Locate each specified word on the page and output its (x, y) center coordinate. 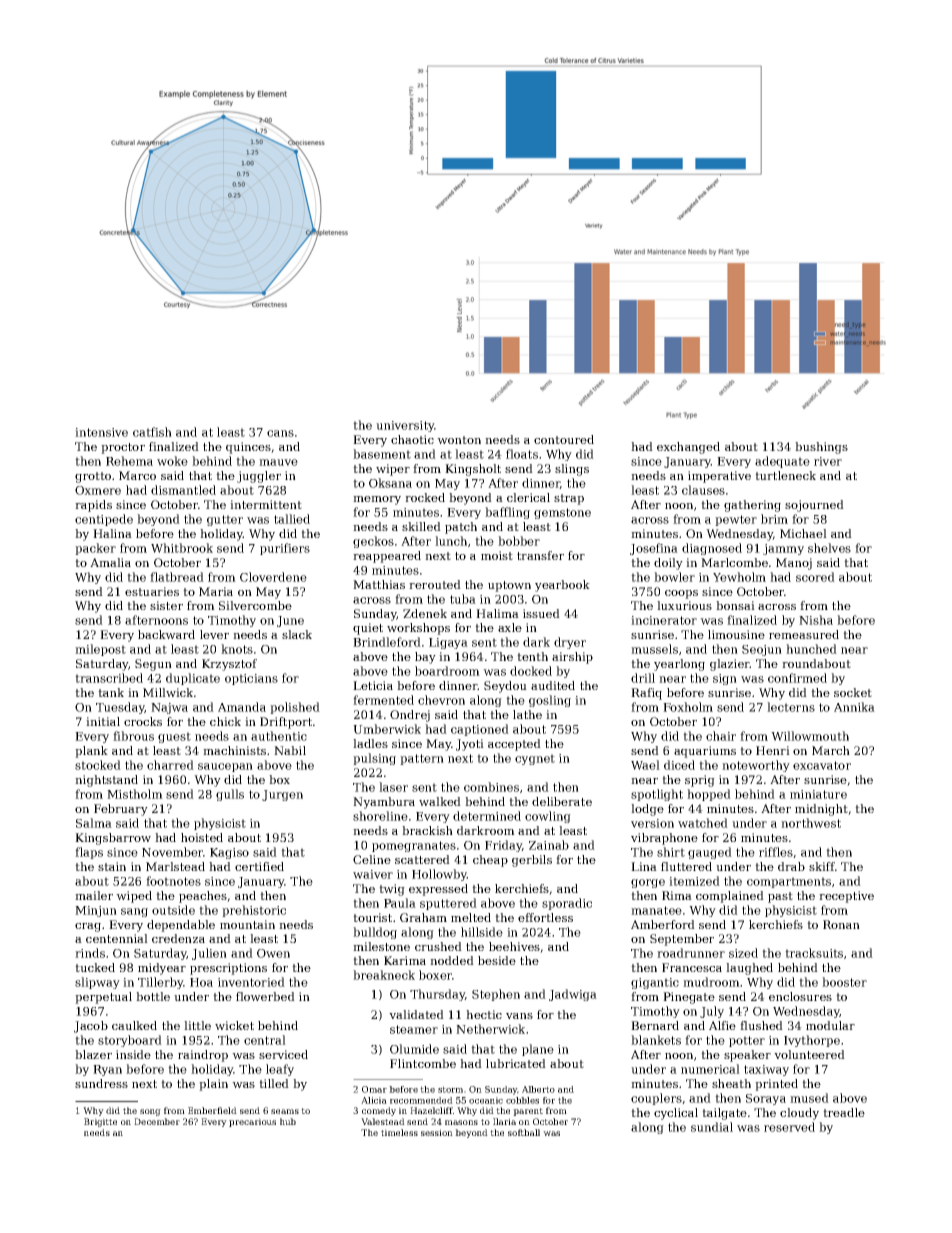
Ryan (107, 1070)
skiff (822, 866)
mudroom (711, 982)
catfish (152, 432)
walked (440, 801)
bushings (821, 448)
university (405, 426)
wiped (134, 897)
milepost (100, 650)
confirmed (797, 678)
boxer (435, 975)
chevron (441, 700)
